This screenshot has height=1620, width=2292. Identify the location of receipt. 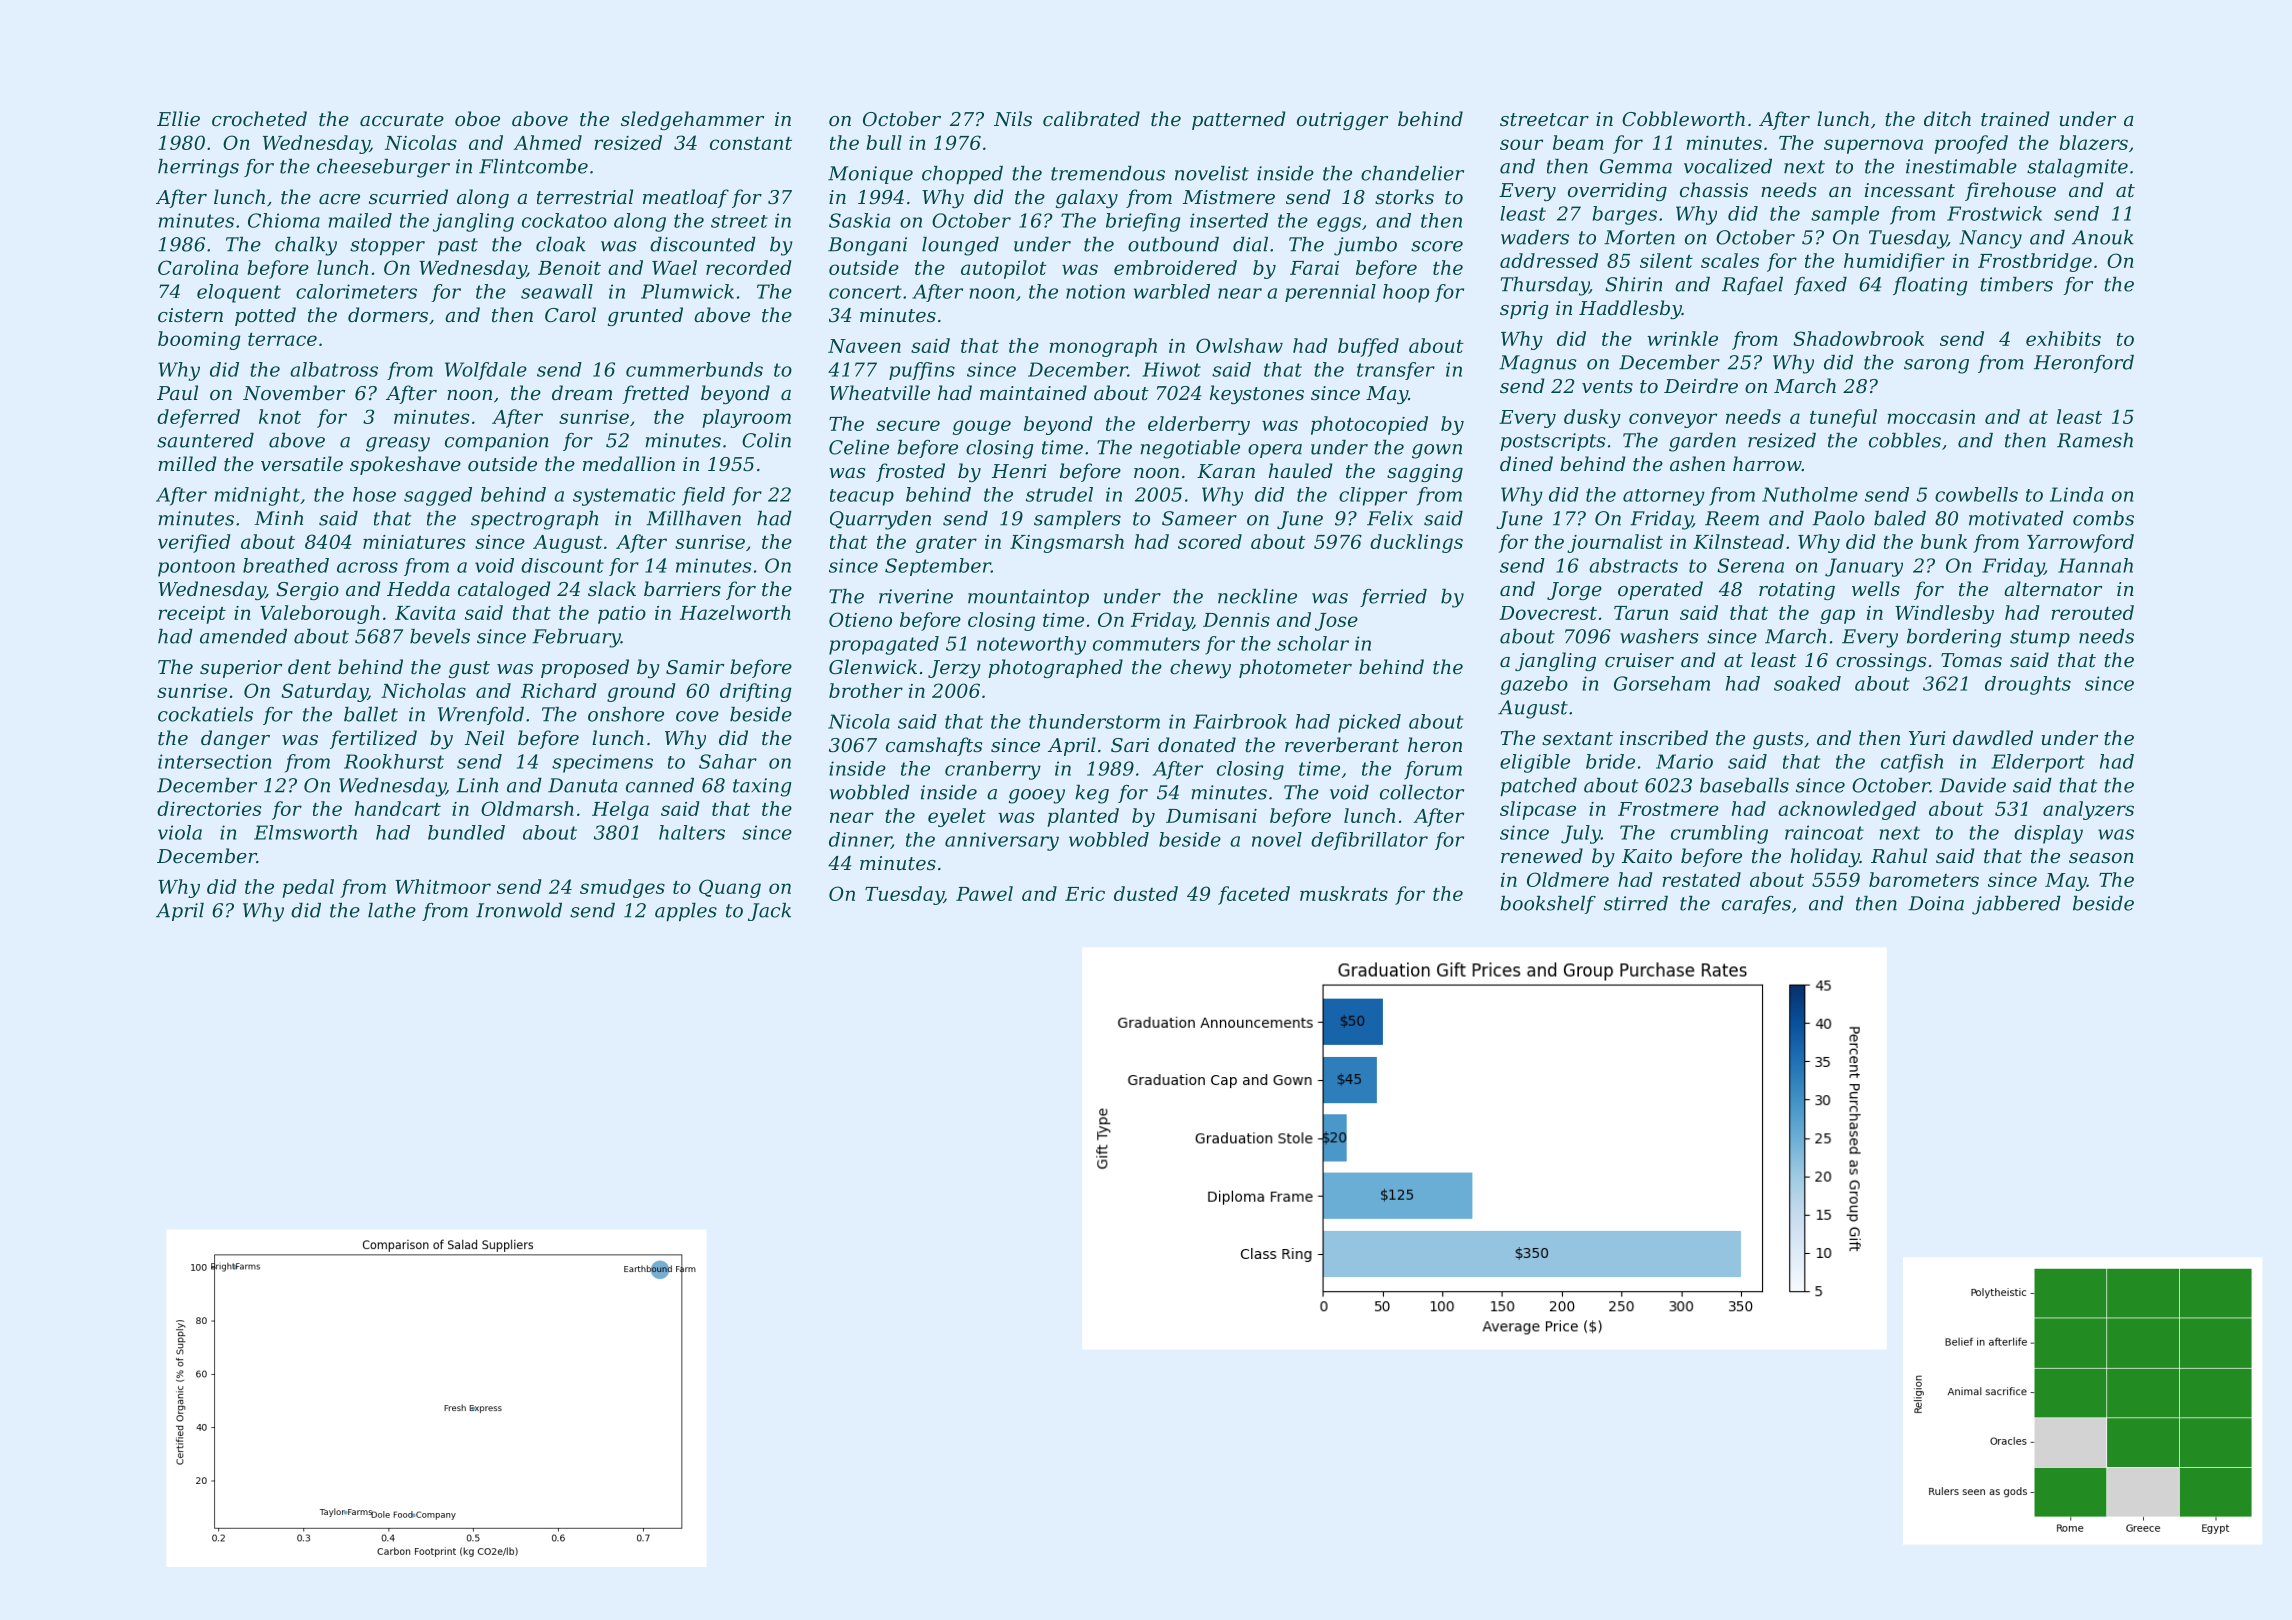
(192, 615).
